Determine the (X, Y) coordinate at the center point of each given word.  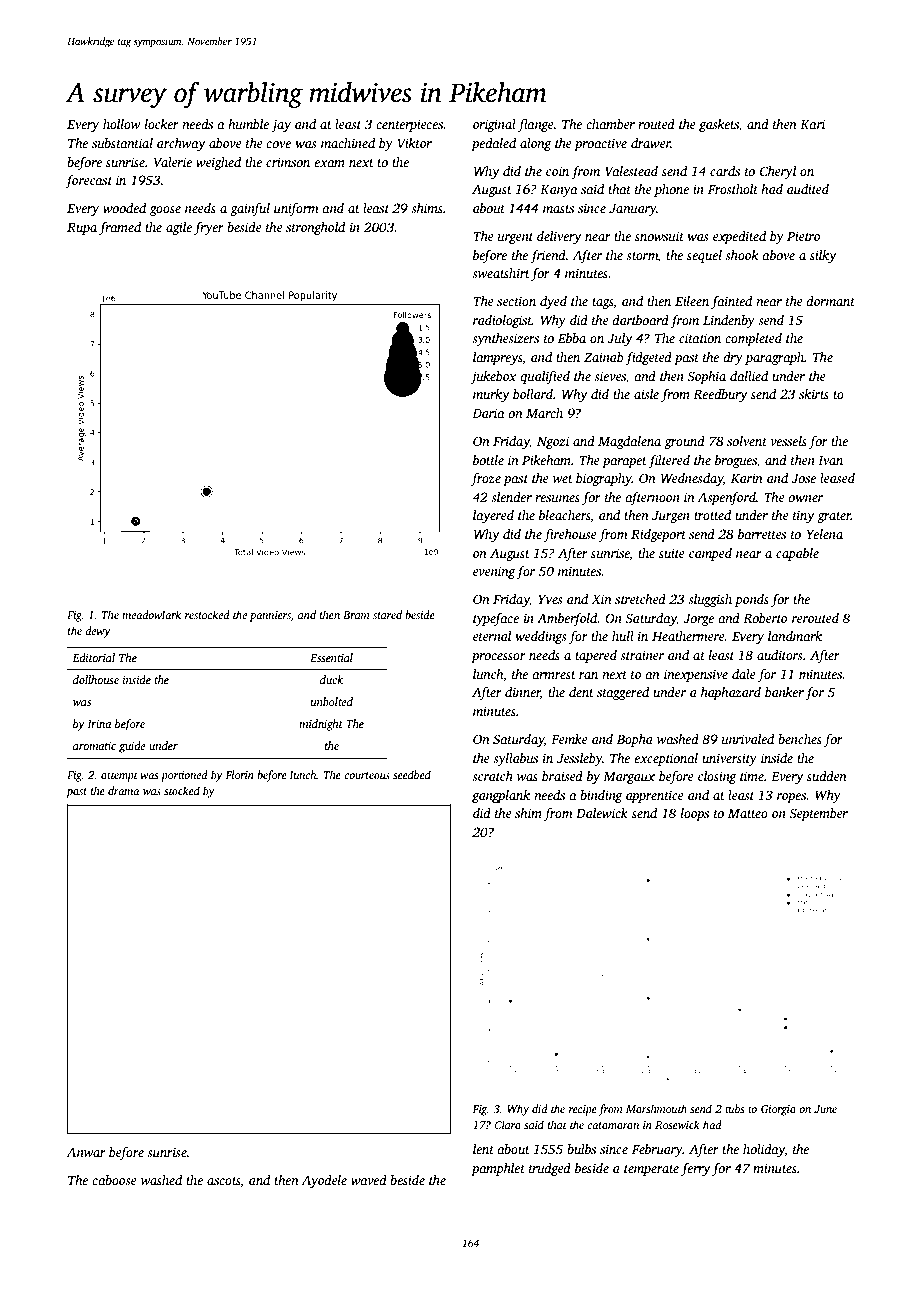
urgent (515, 238)
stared (387, 614)
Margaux (629, 778)
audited (808, 189)
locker (162, 124)
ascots (224, 1181)
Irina (99, 724)
